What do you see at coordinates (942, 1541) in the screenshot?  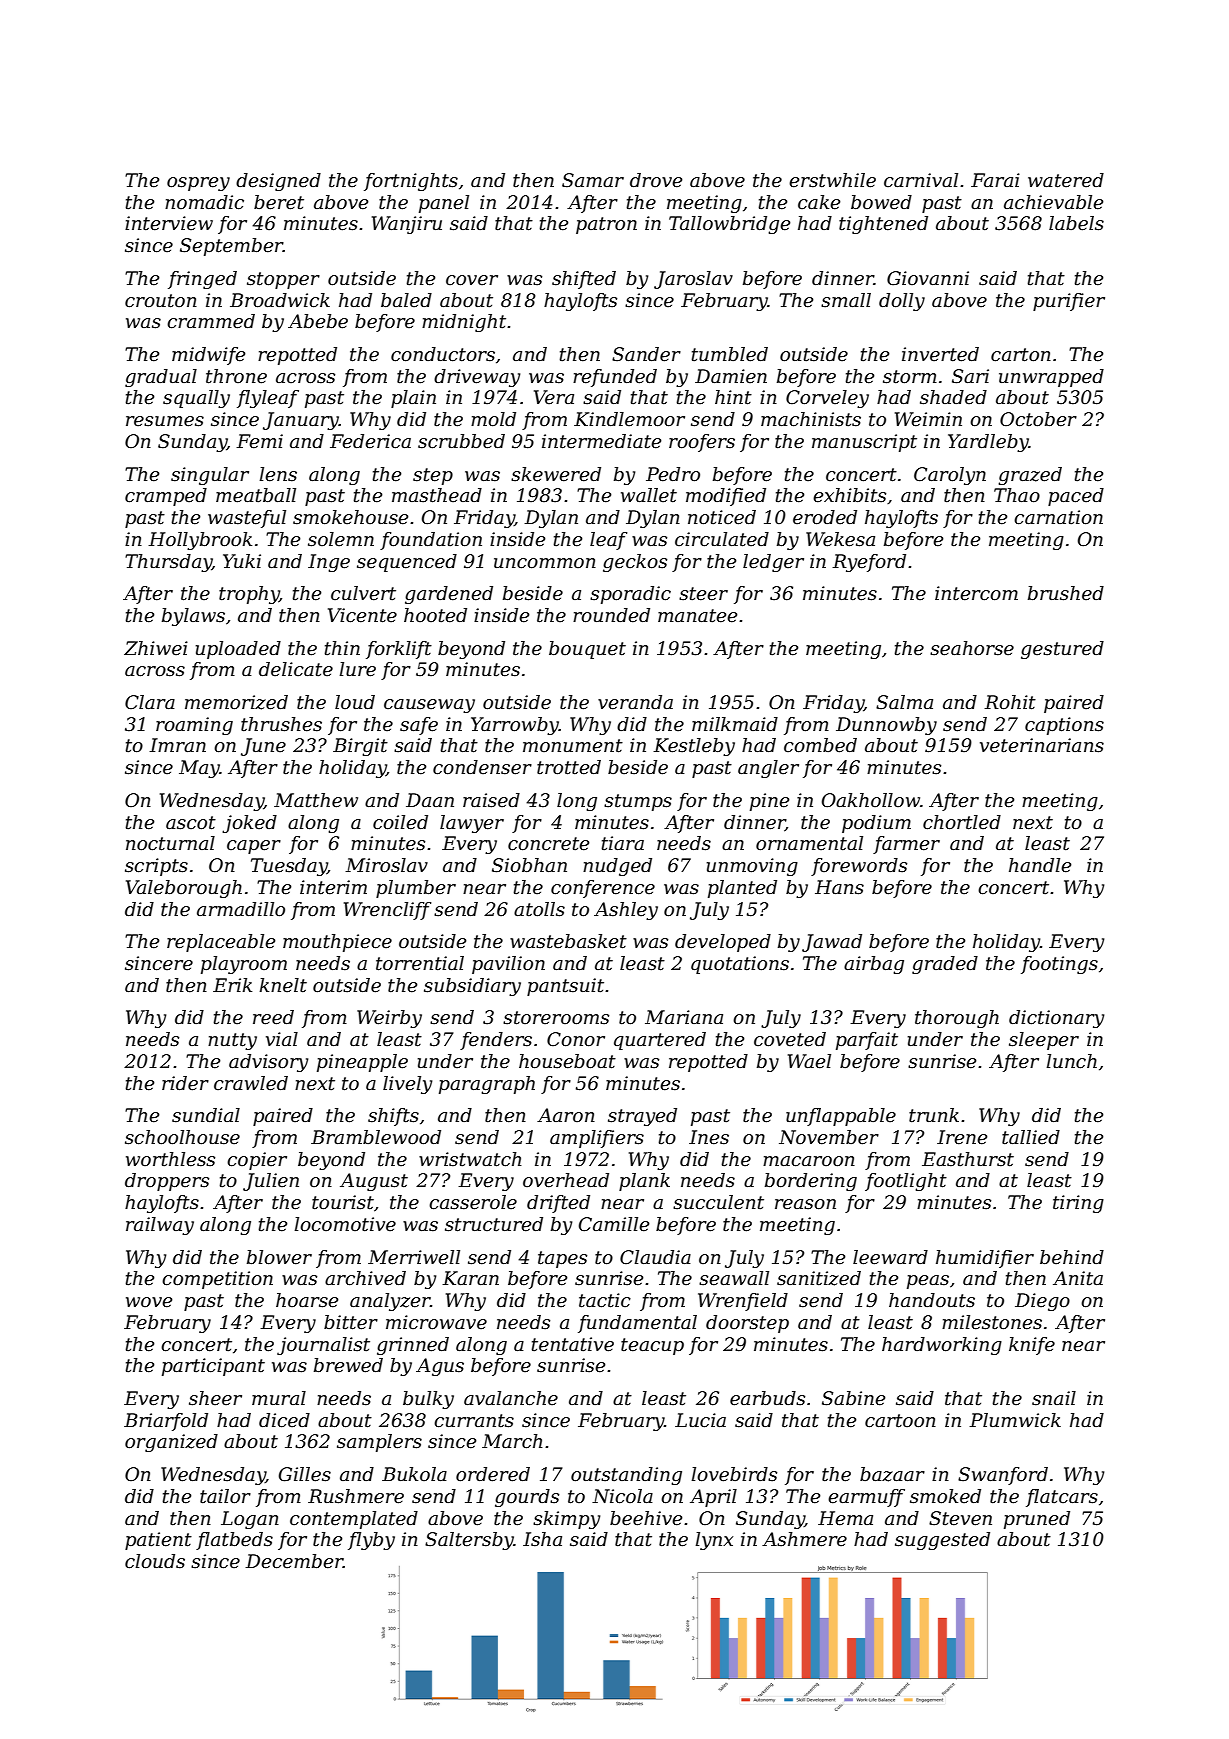 I see `suggested` at bounding box center [942, 1541].
